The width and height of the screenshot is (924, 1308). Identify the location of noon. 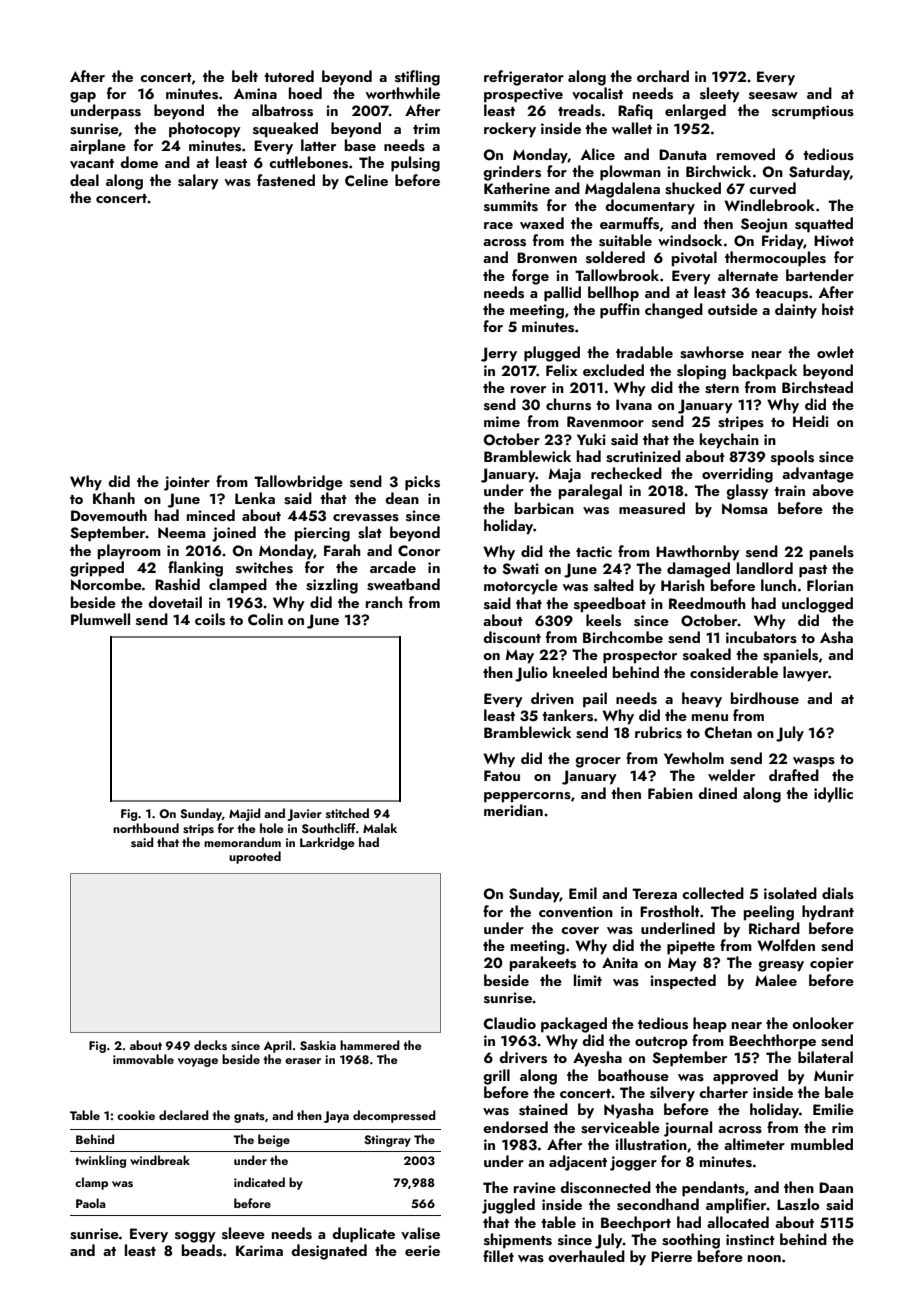
(764, 1258).
